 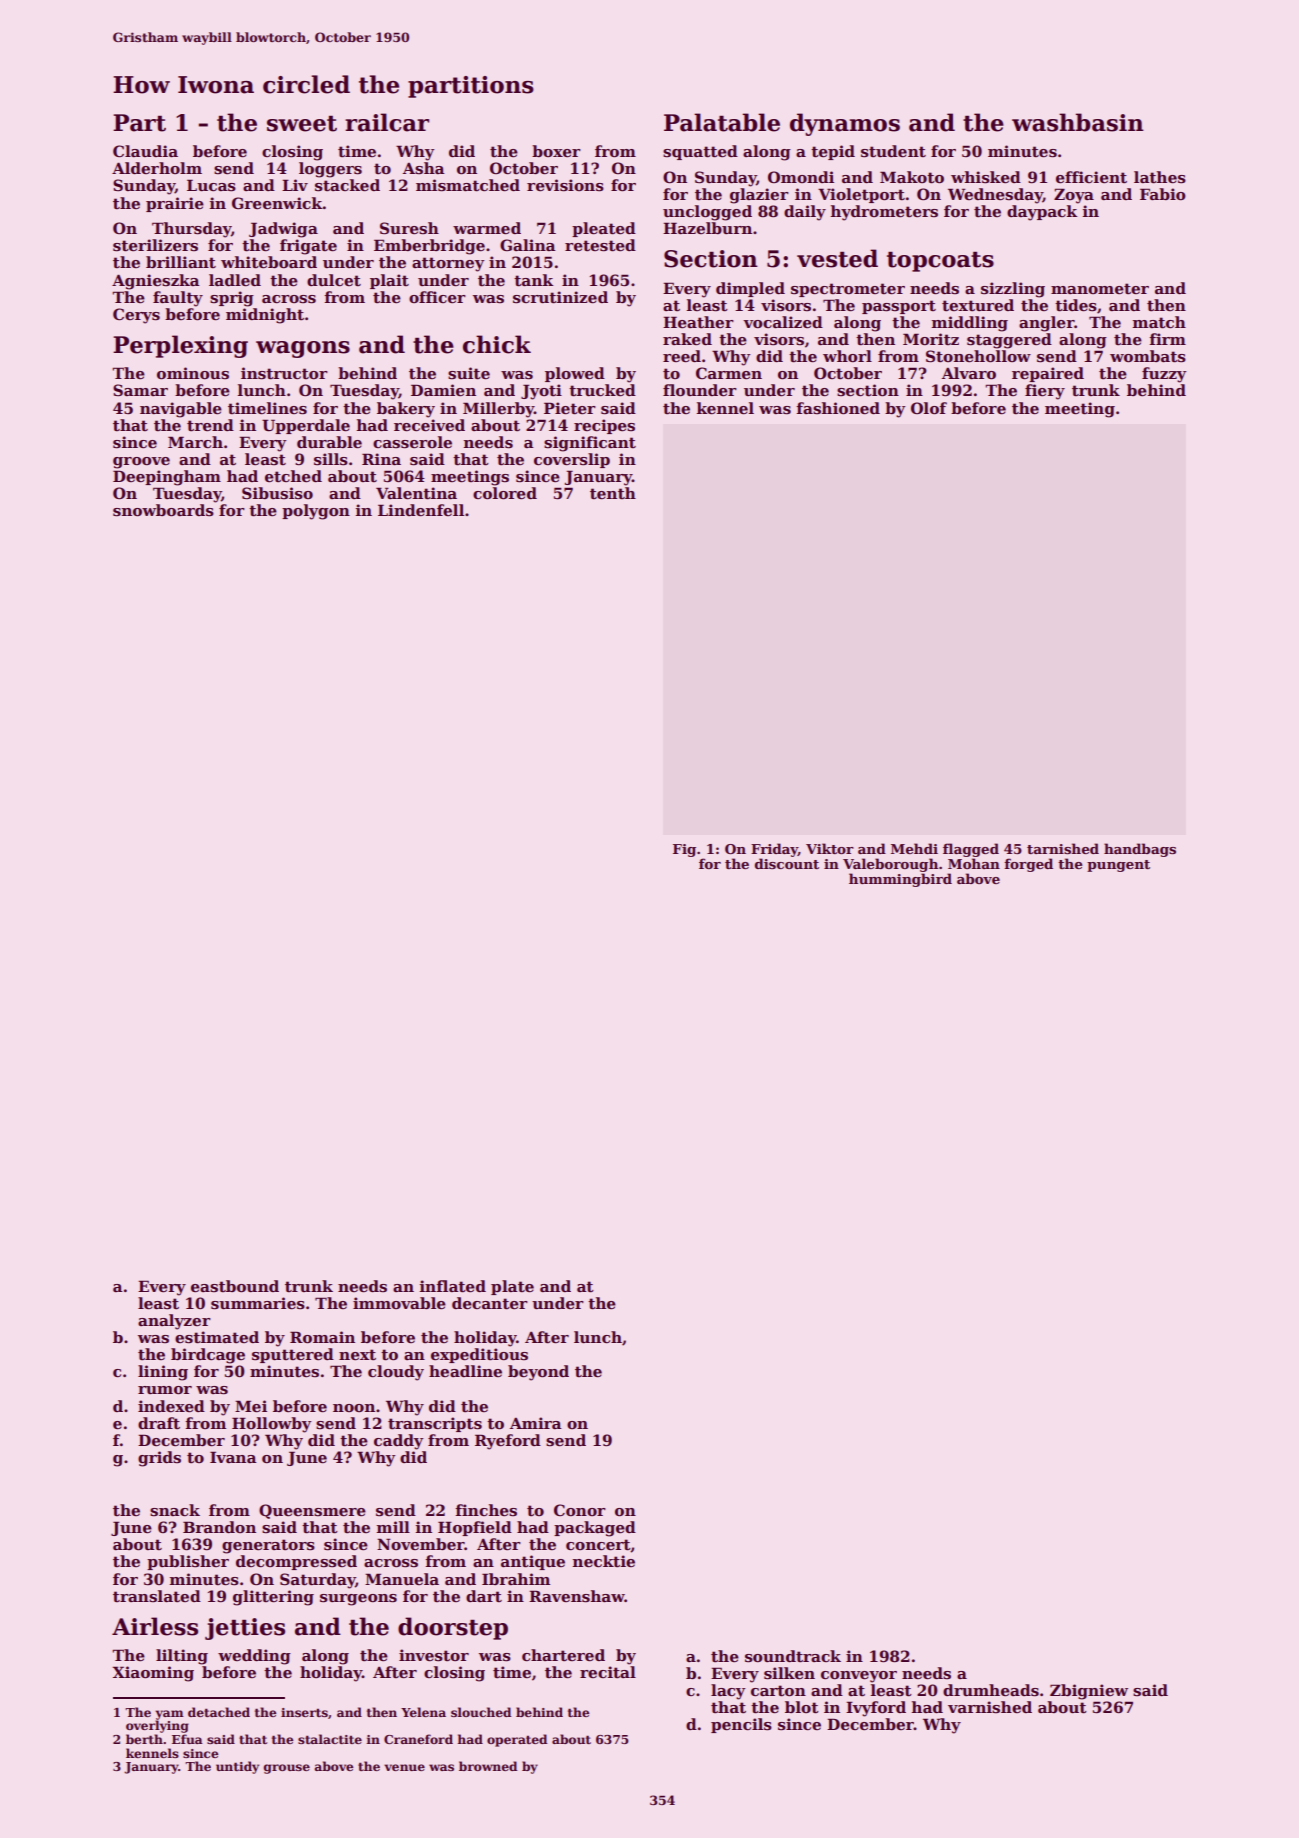 What do you see at coordinates (512, 1287) in the screenshot?
I see `plate` at bounding box center [512, 1287].
